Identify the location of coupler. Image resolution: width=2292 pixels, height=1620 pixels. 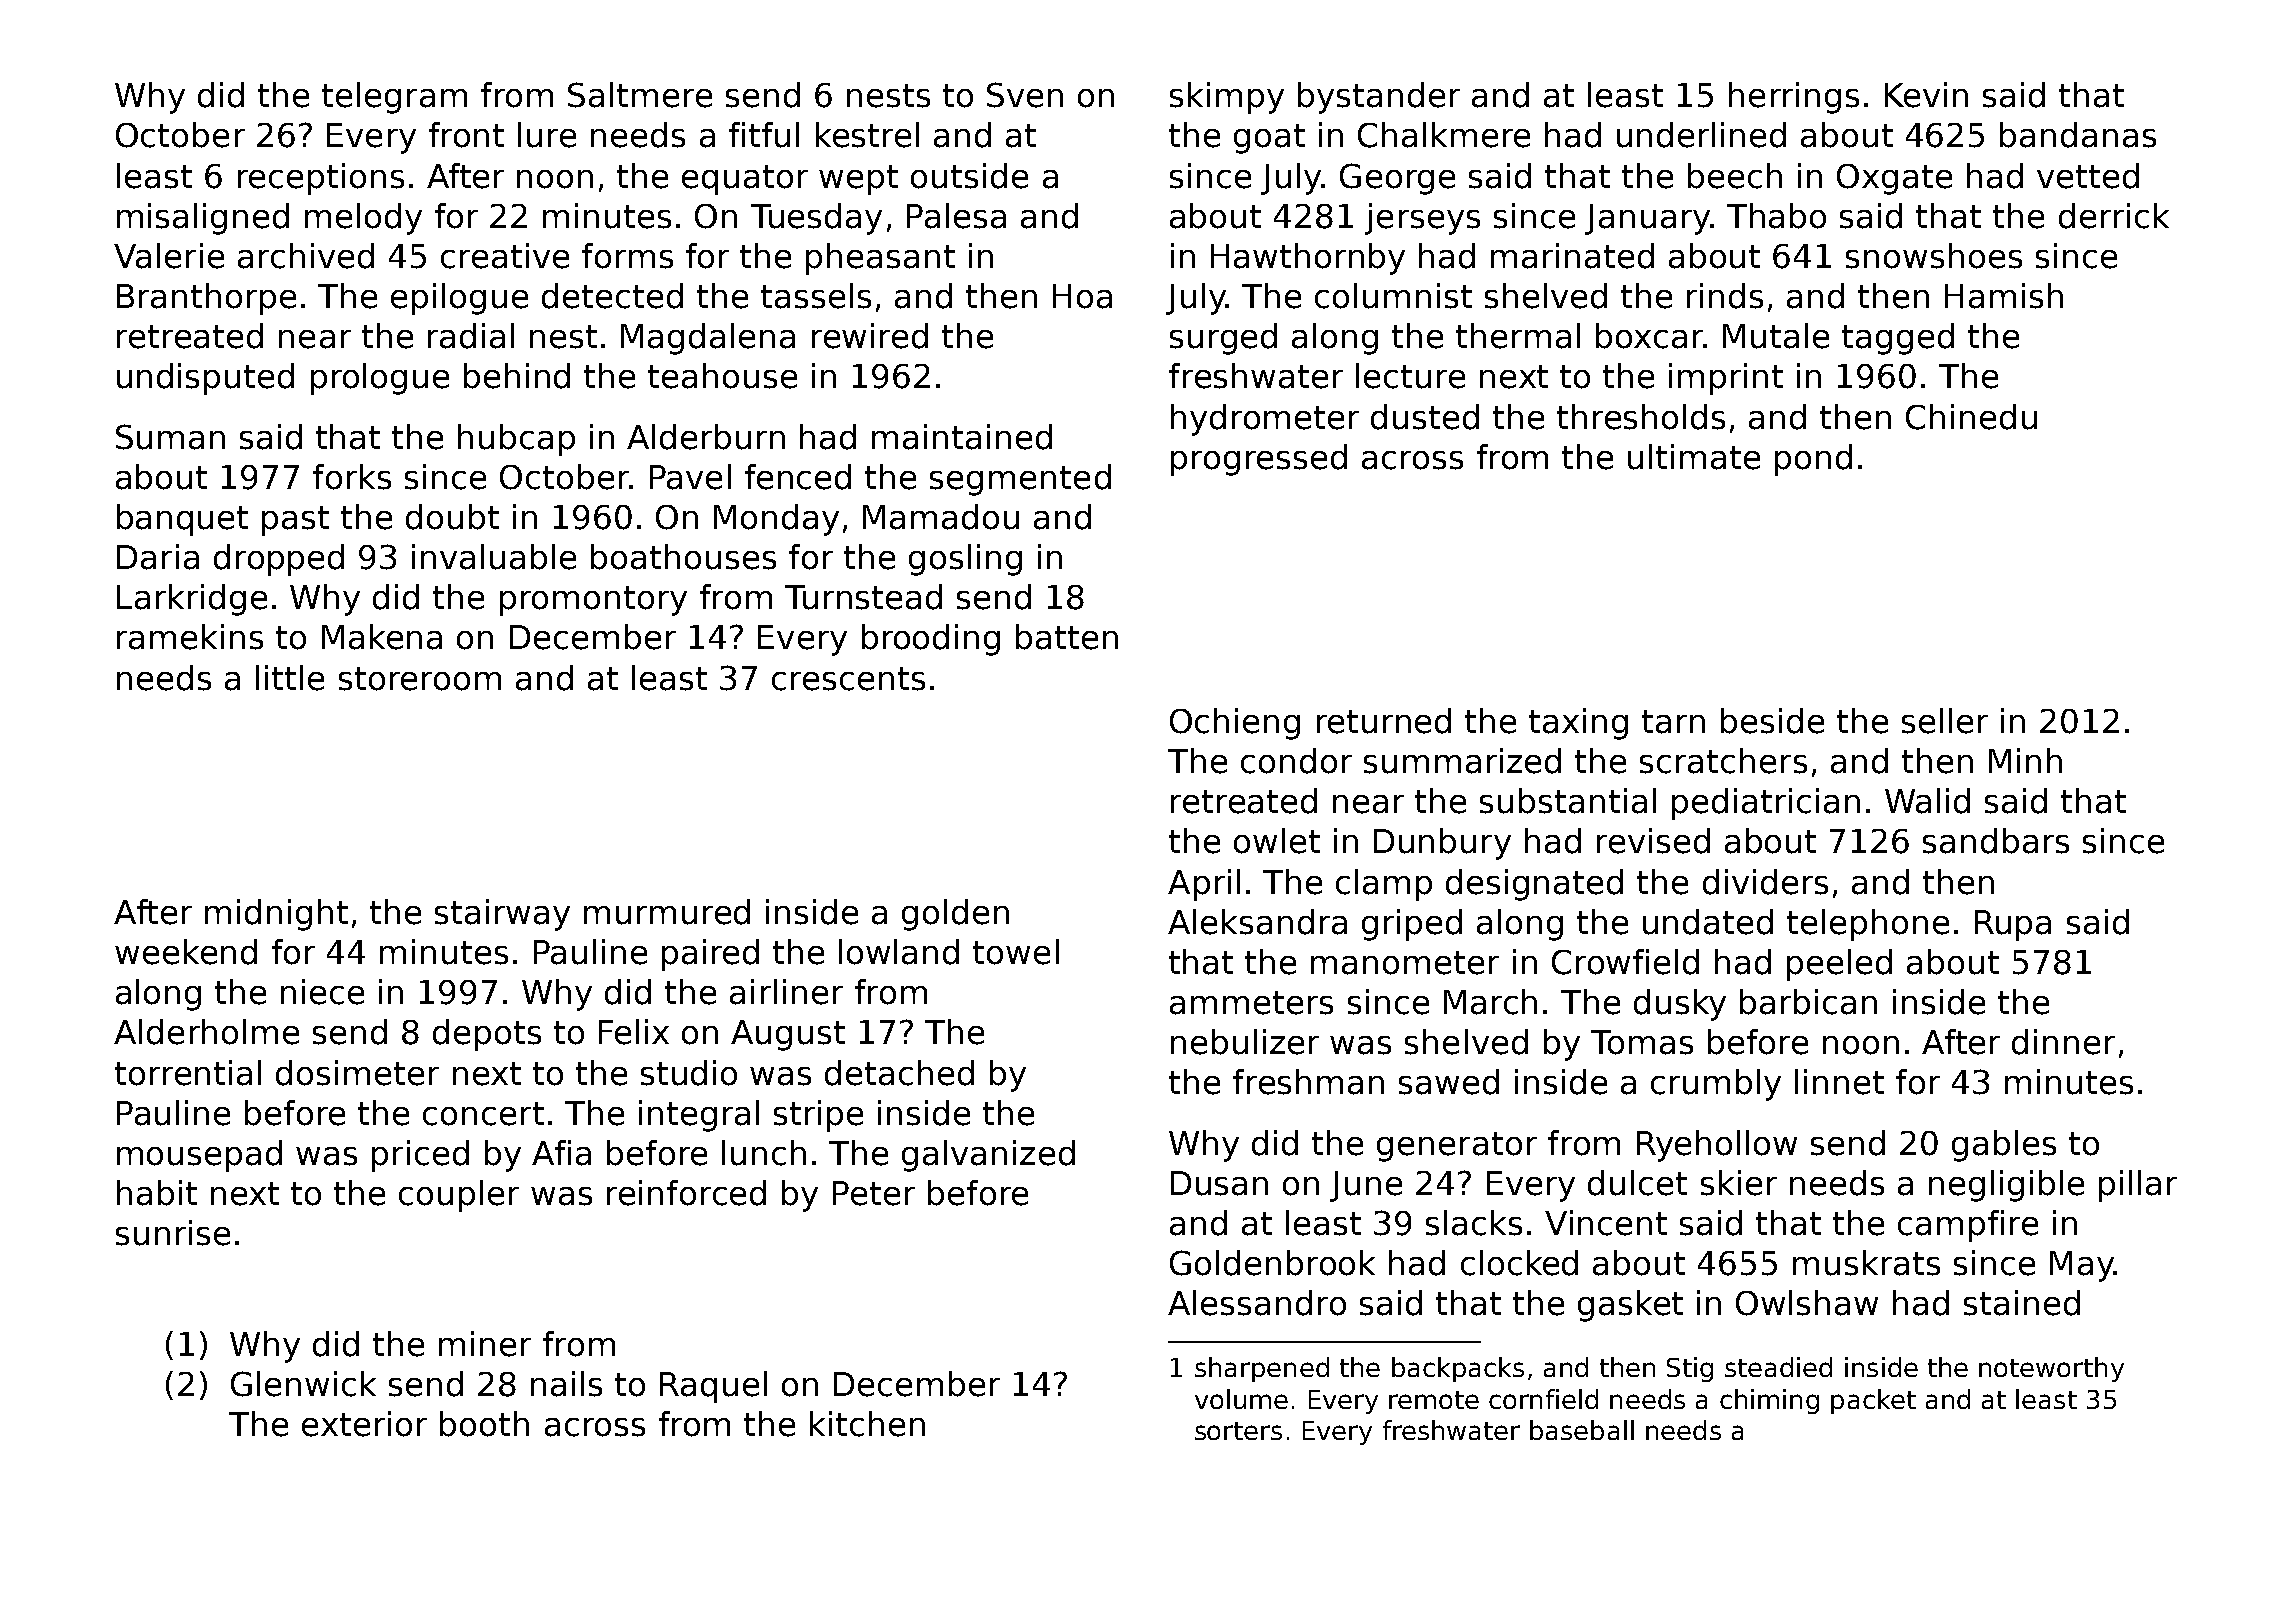
(459, 1196).
